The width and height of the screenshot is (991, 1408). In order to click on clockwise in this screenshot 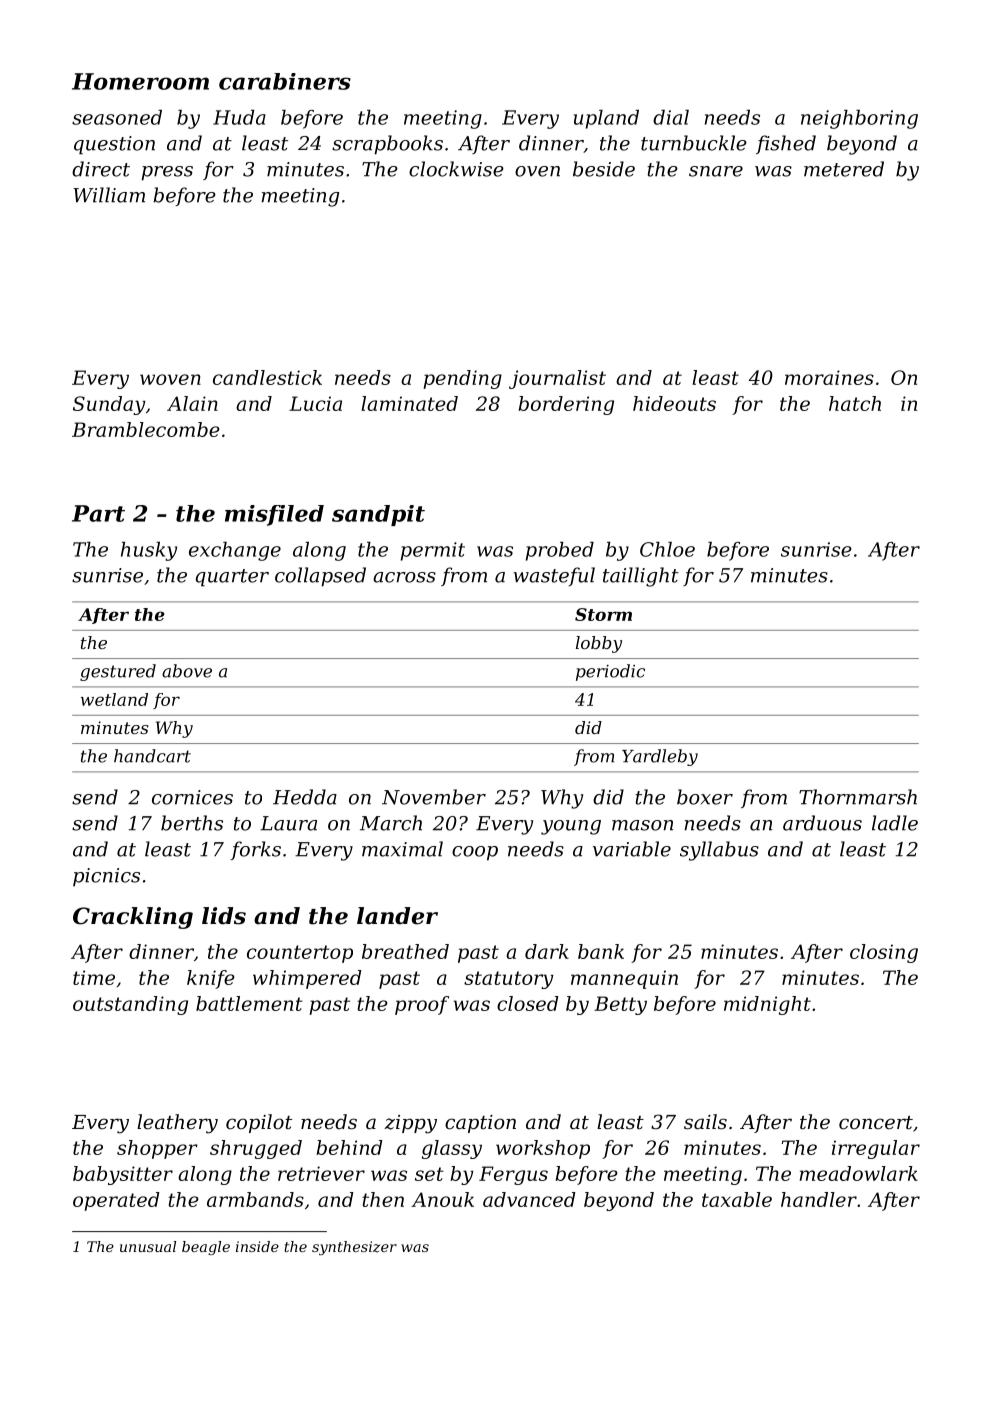, I will do `click(456, 169)`.
